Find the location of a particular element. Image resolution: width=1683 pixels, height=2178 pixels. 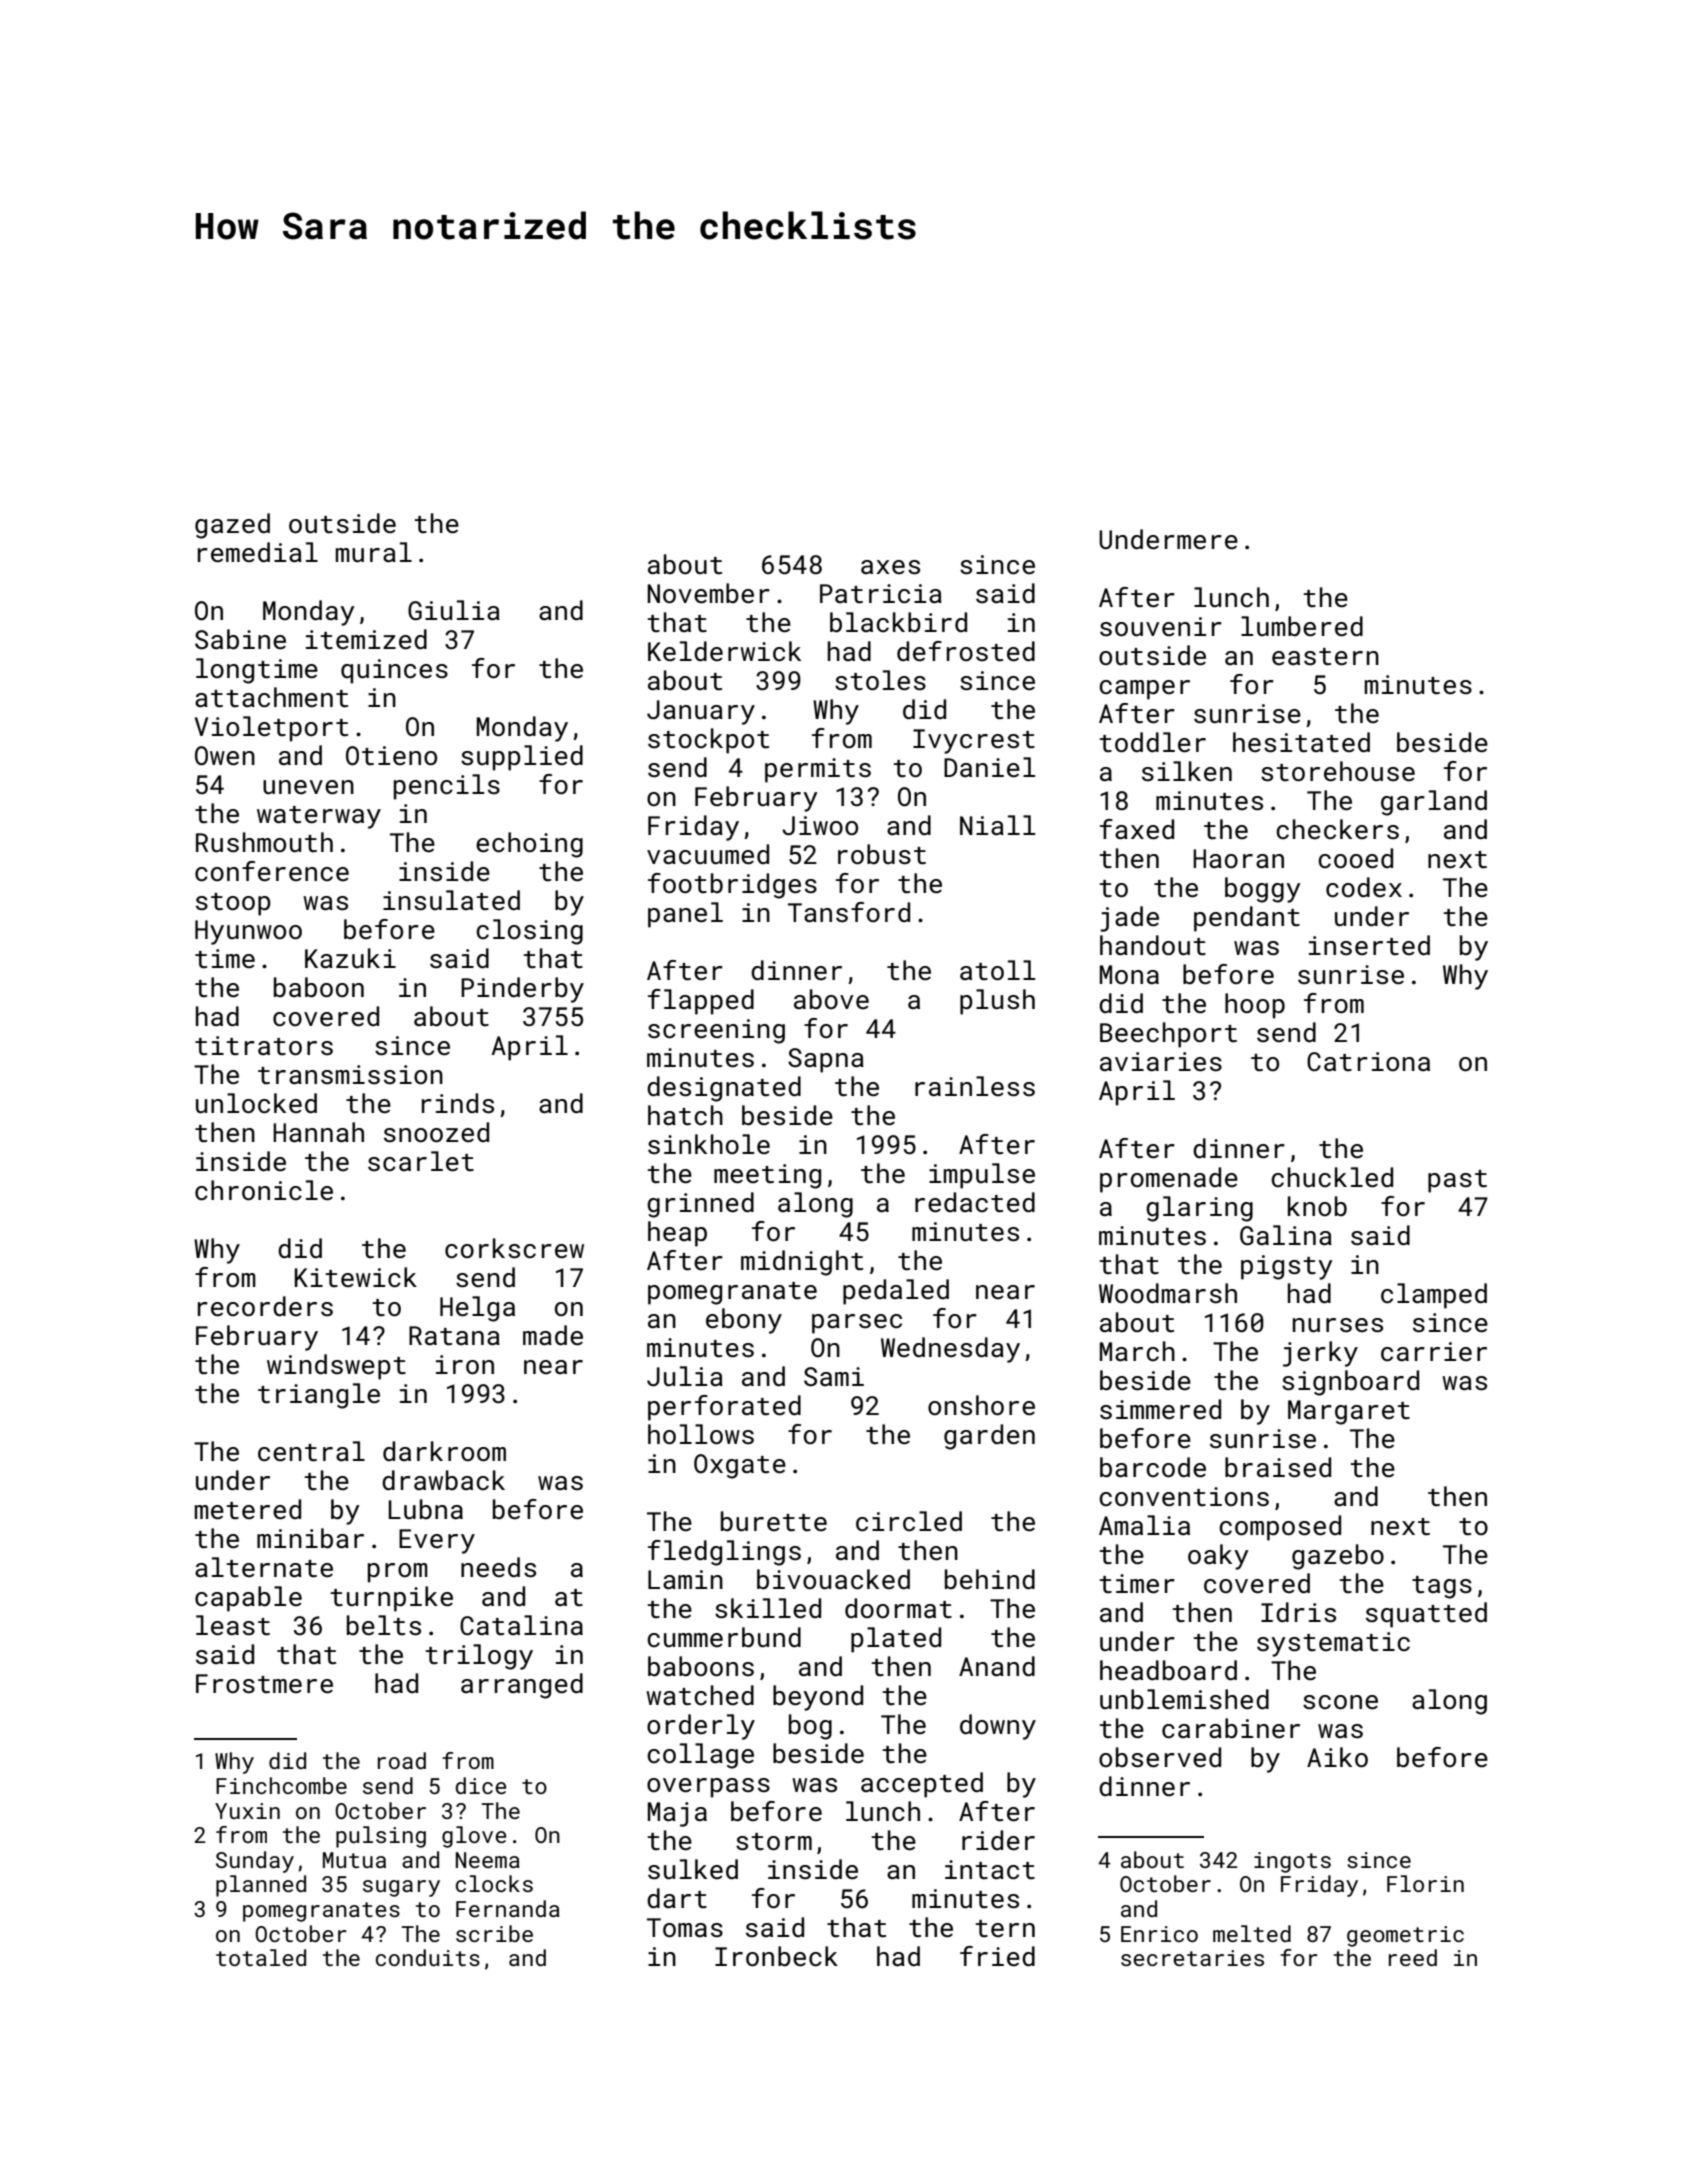

November is located at coordinates (708, 593).
